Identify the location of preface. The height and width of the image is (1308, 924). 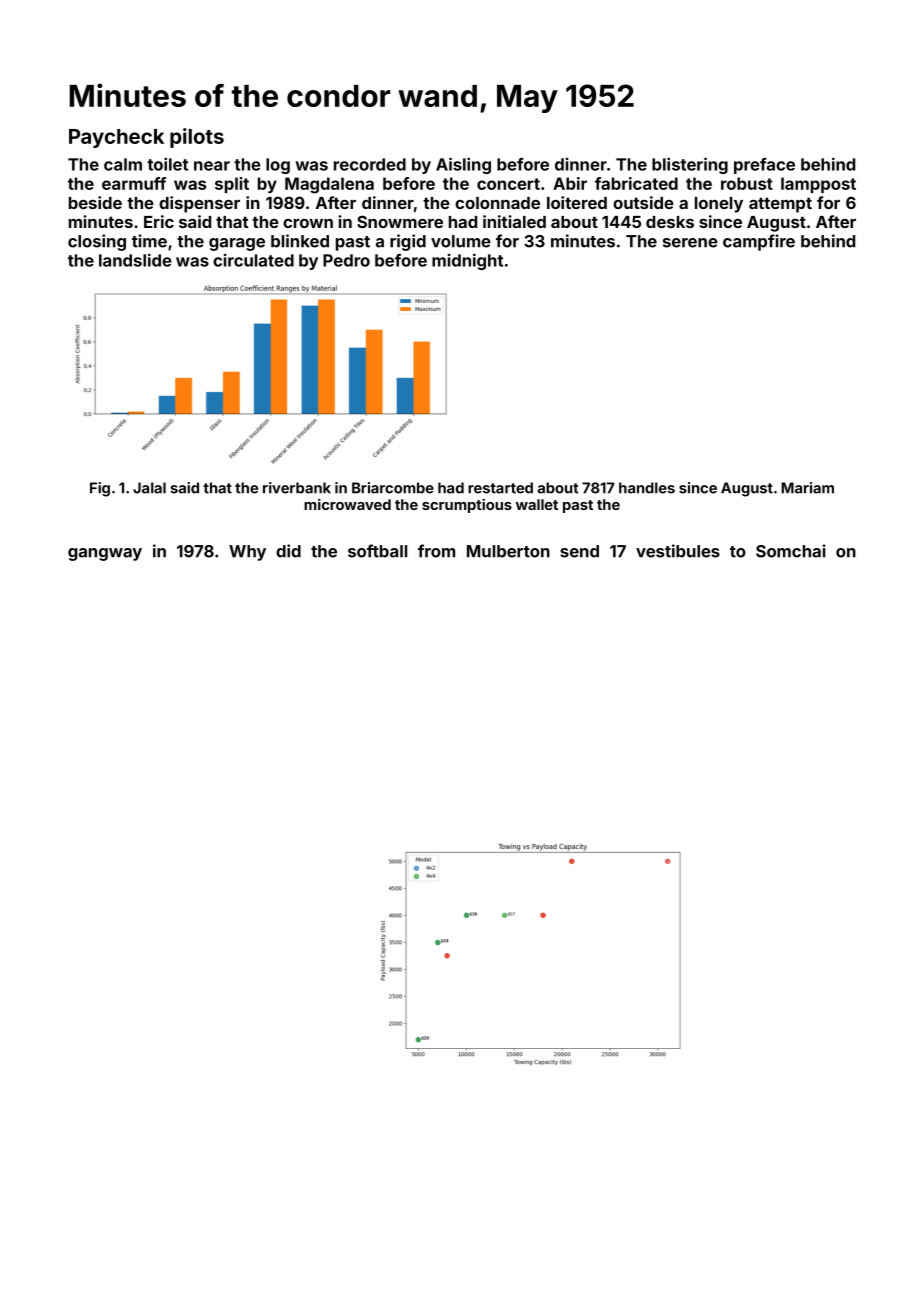
(764, 166).
